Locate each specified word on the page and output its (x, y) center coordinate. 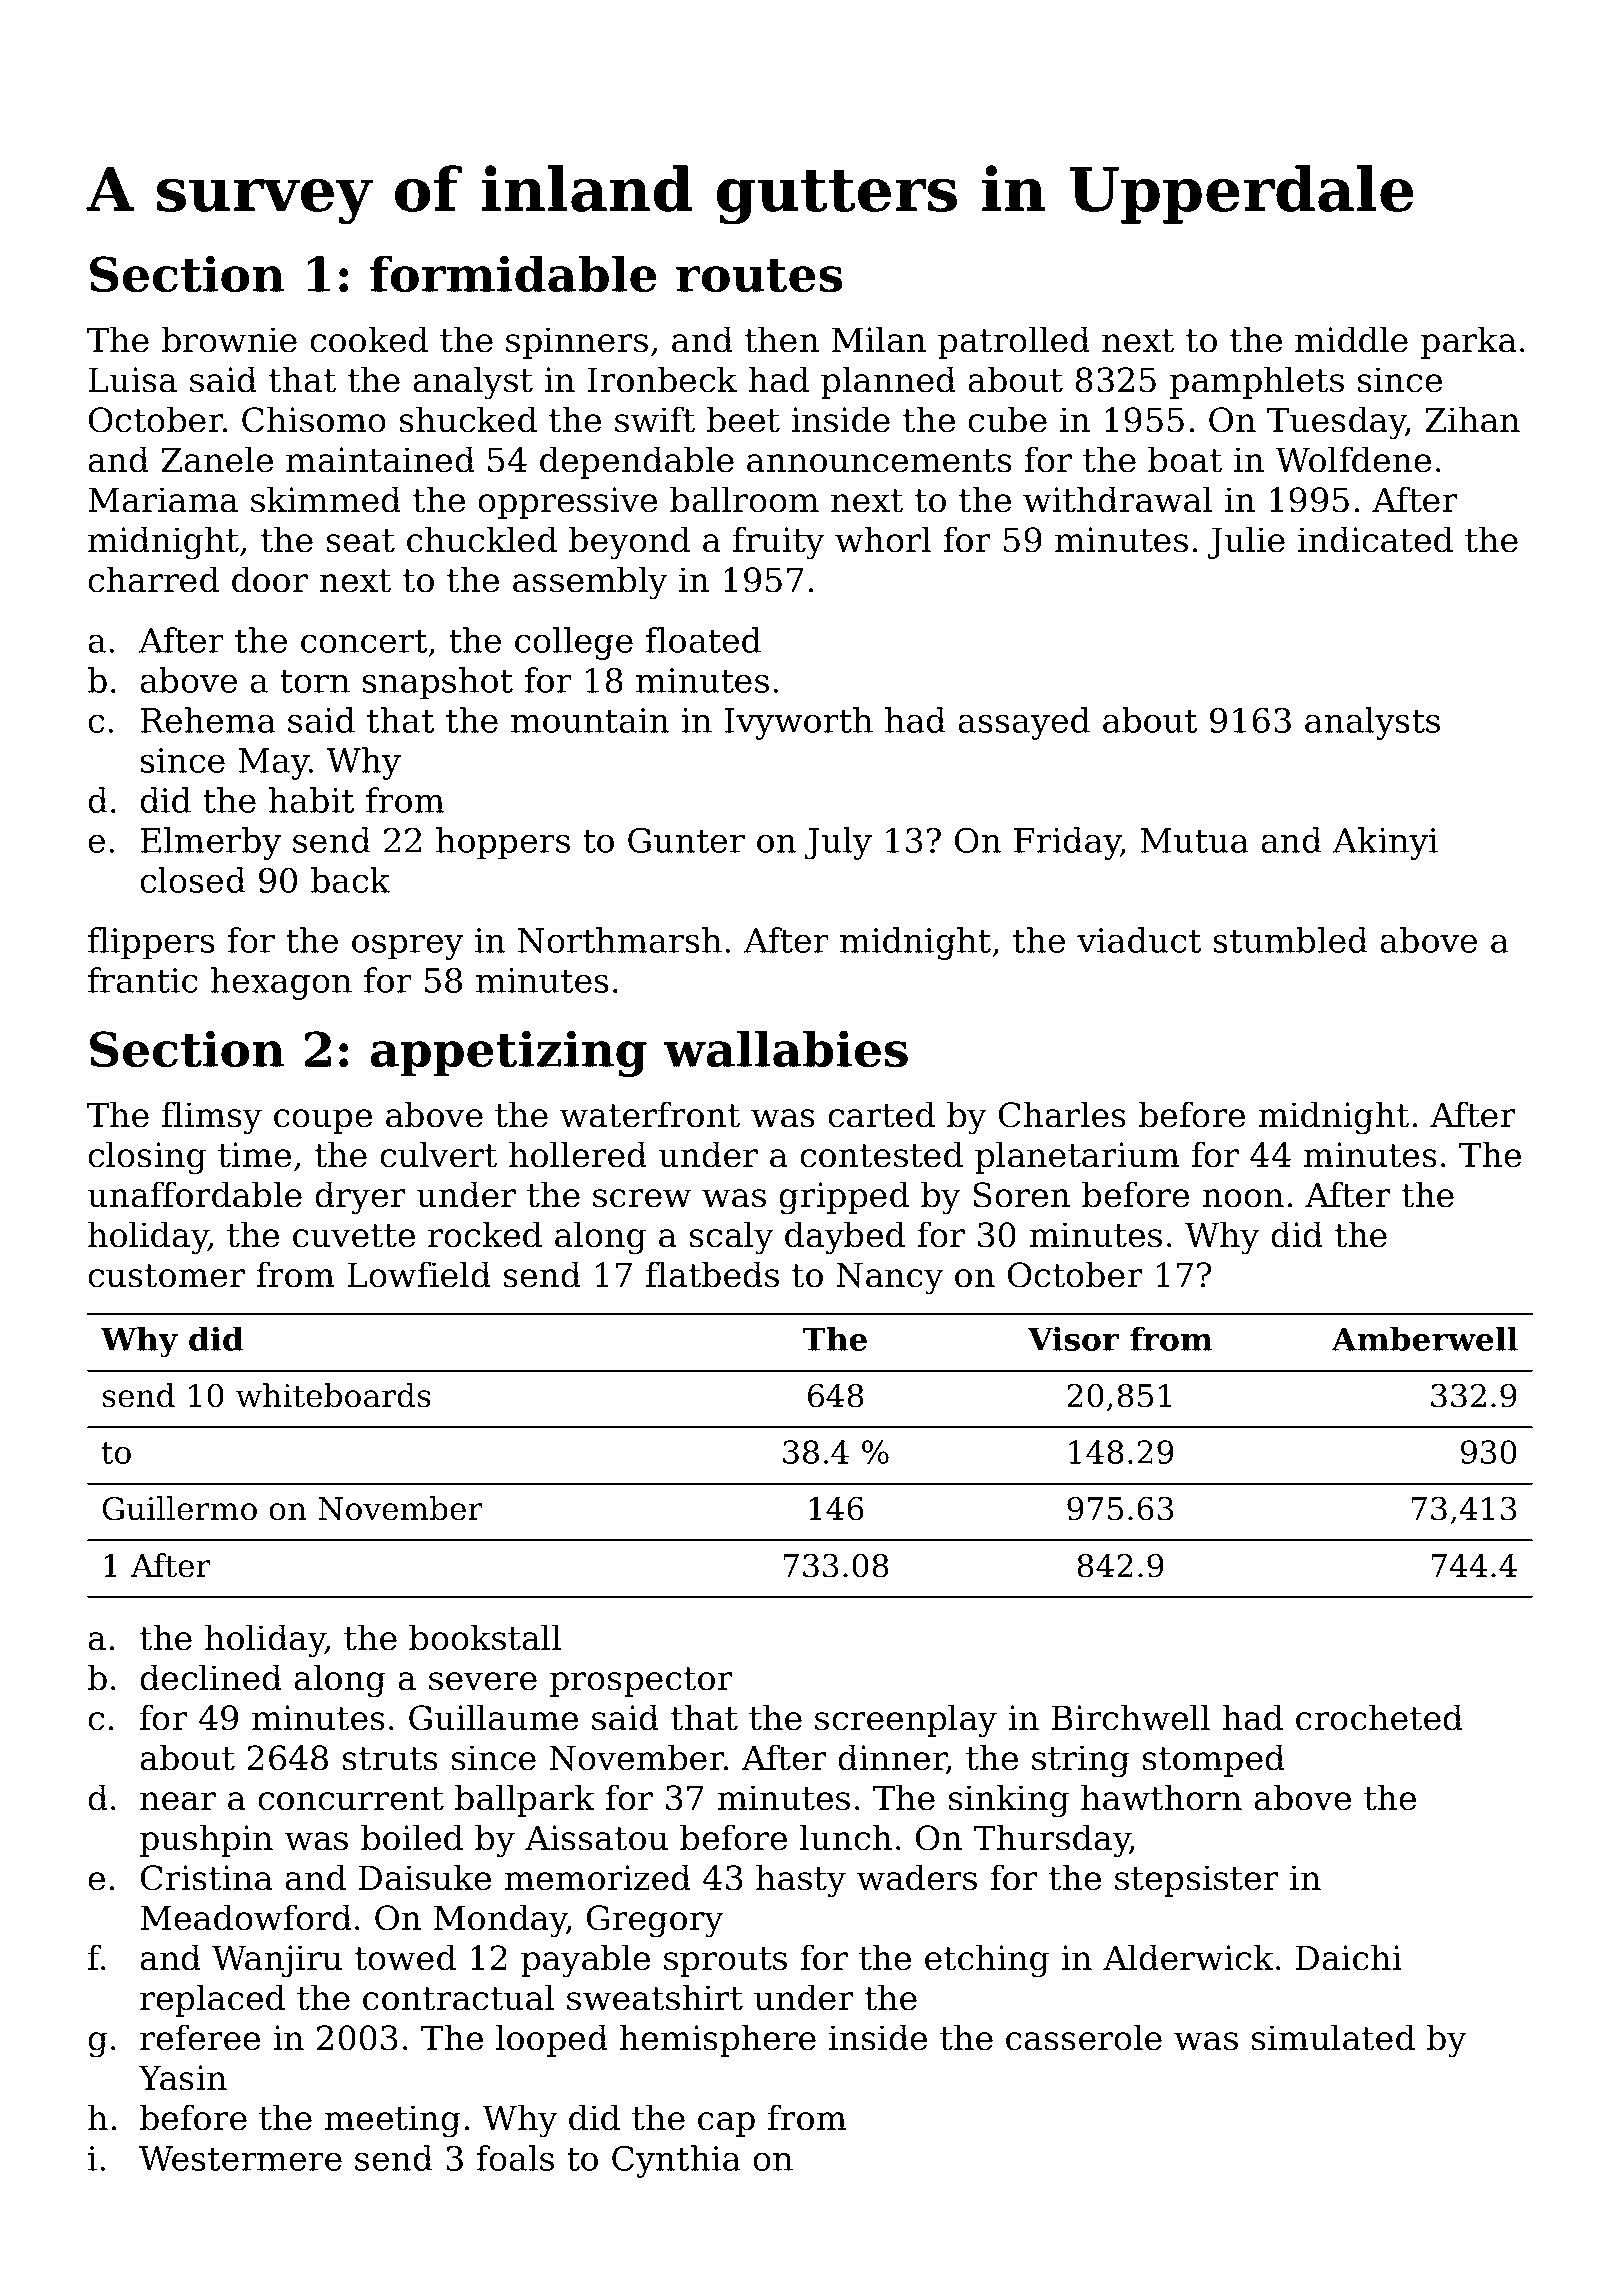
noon (1243, 1198)
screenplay (906, 1721)
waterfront (650, 1114)
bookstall (485, 1637)
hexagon (281, 983)
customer (166, 1276)
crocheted (1379, 1717)
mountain (590, 720)
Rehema (208, 720)
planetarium (1077, 1157)
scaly (732, 1238)
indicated (1375, 539)
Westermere (240, 2158)
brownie (229, 339)
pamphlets (1257, 382)
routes (759, 275)
